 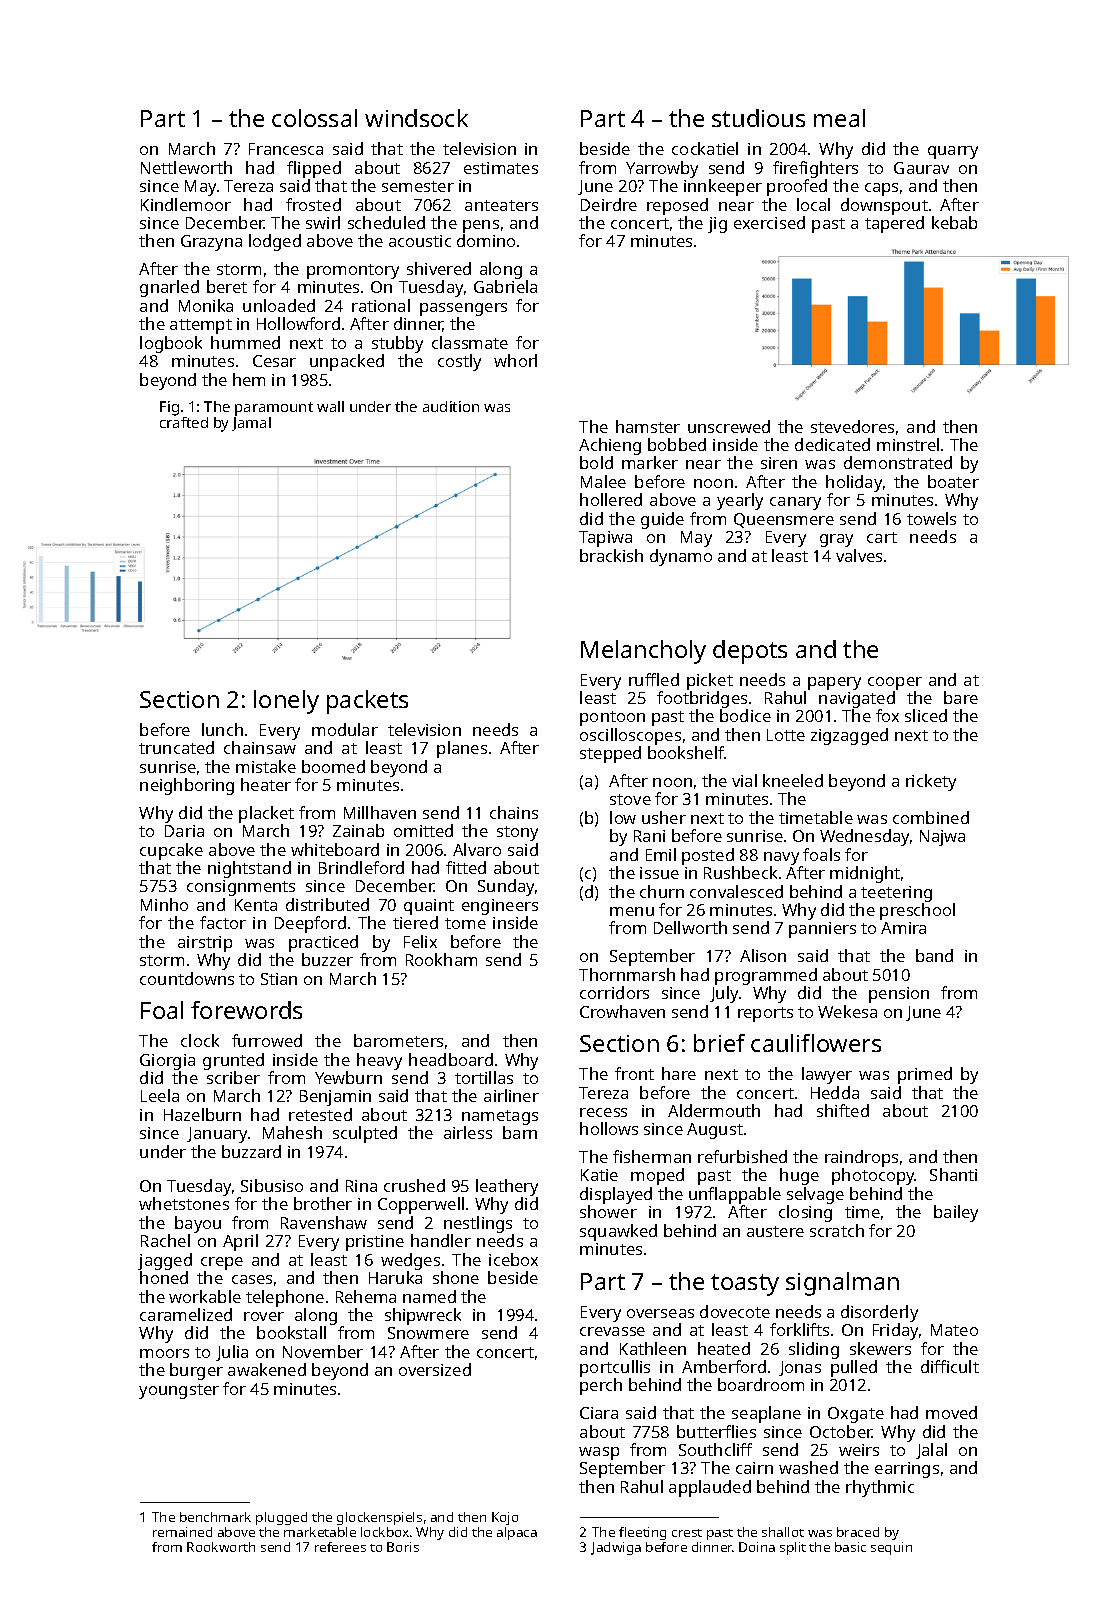 I want to click on Rookworth, so click(x=221, y=1547).
